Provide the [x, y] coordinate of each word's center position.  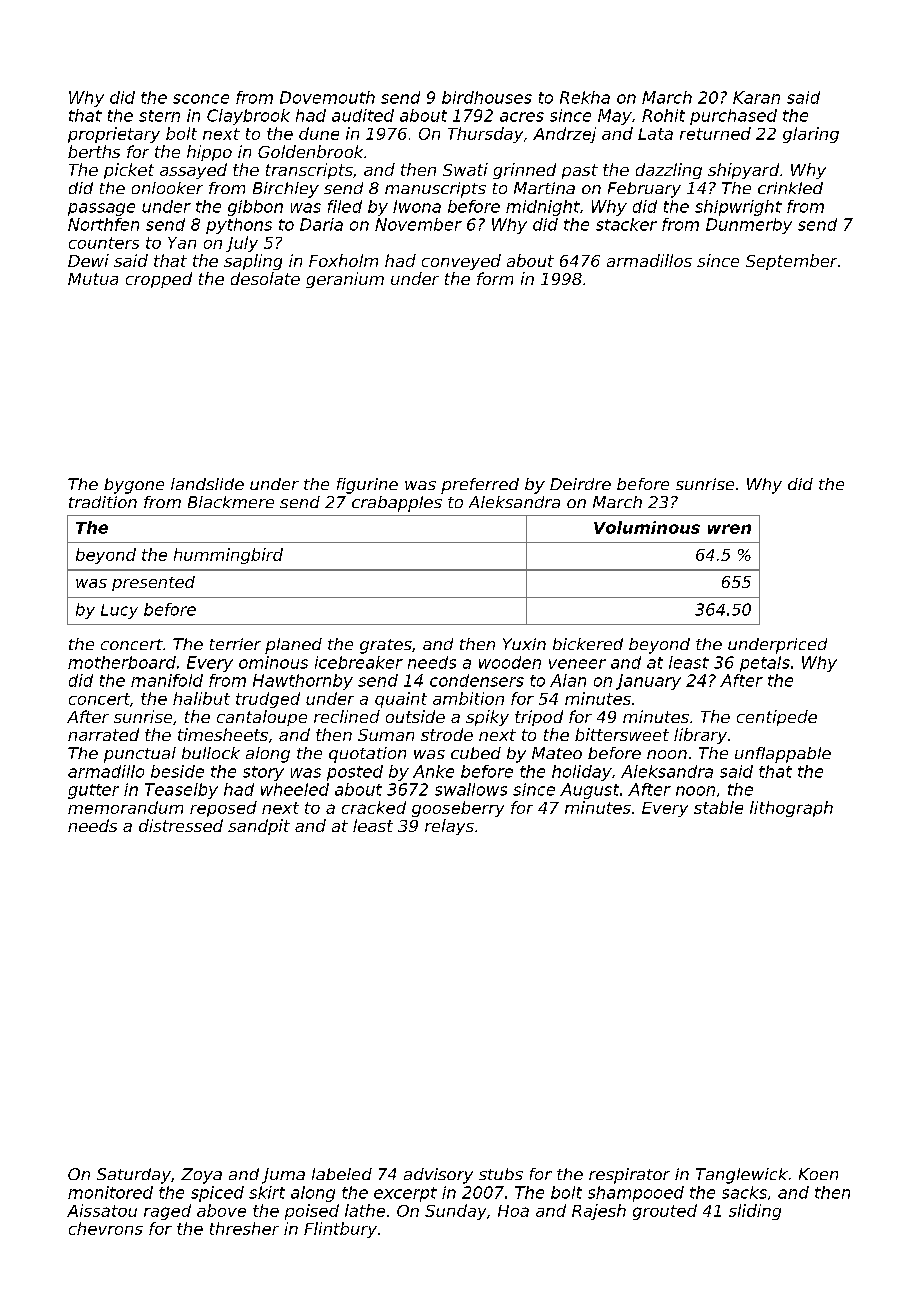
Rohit [663, 115]
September [791, 262]
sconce [201, 99]
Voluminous [647, 527]
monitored [110, 1192]
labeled [342, 1174]
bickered [588, 644]
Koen [818, 1174]
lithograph [791, 809]
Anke [433, 771]
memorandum [125, 807]
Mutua [93, 279]
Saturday [134, 1176]
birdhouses [487, 97]
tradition [103, 502]
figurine [367, 486]
